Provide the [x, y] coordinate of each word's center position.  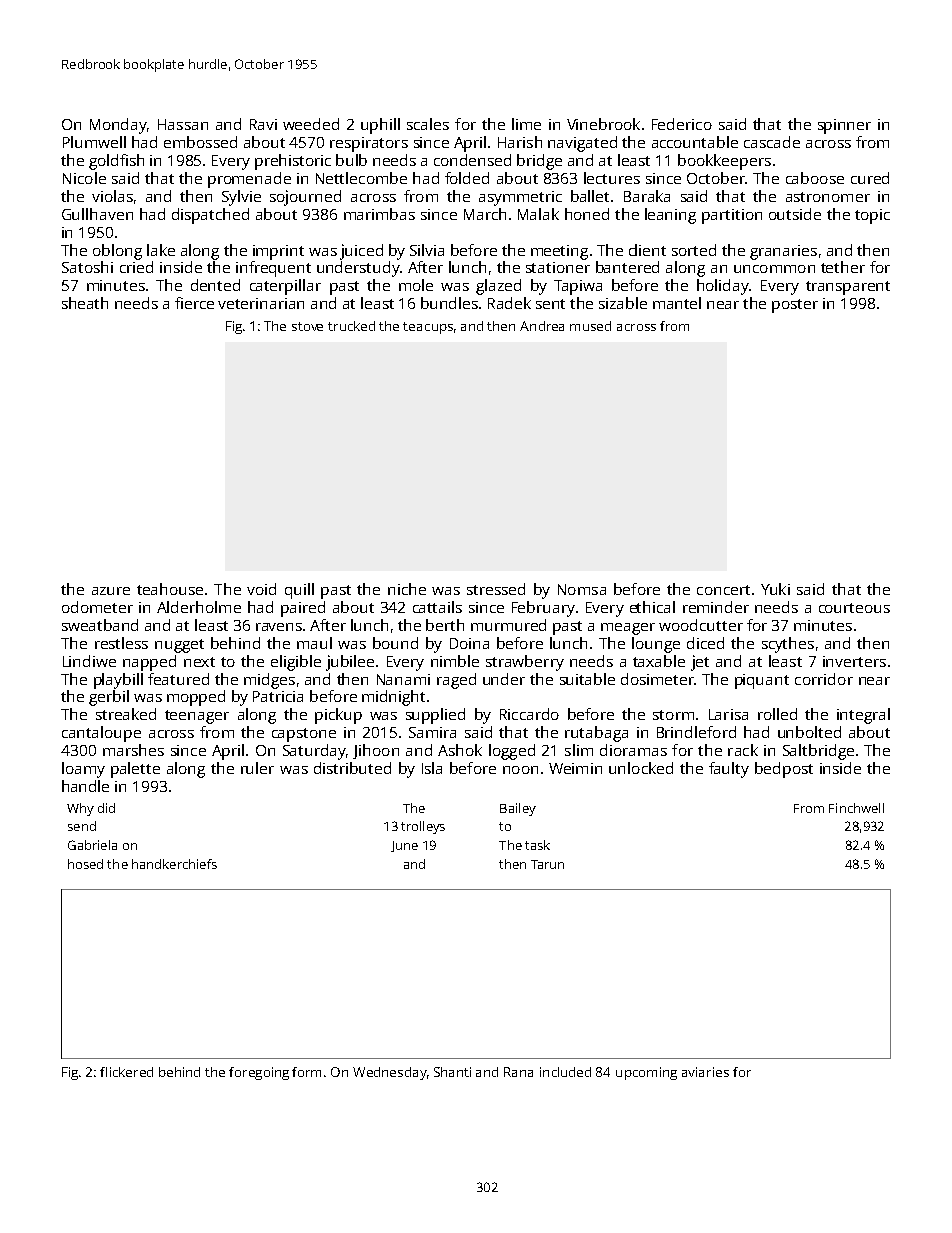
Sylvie [241, 198]
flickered [126, 1072]
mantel [677, 303]
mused [590, 326]
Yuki [775, 589]
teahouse [170, 589]
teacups [428, 328]
